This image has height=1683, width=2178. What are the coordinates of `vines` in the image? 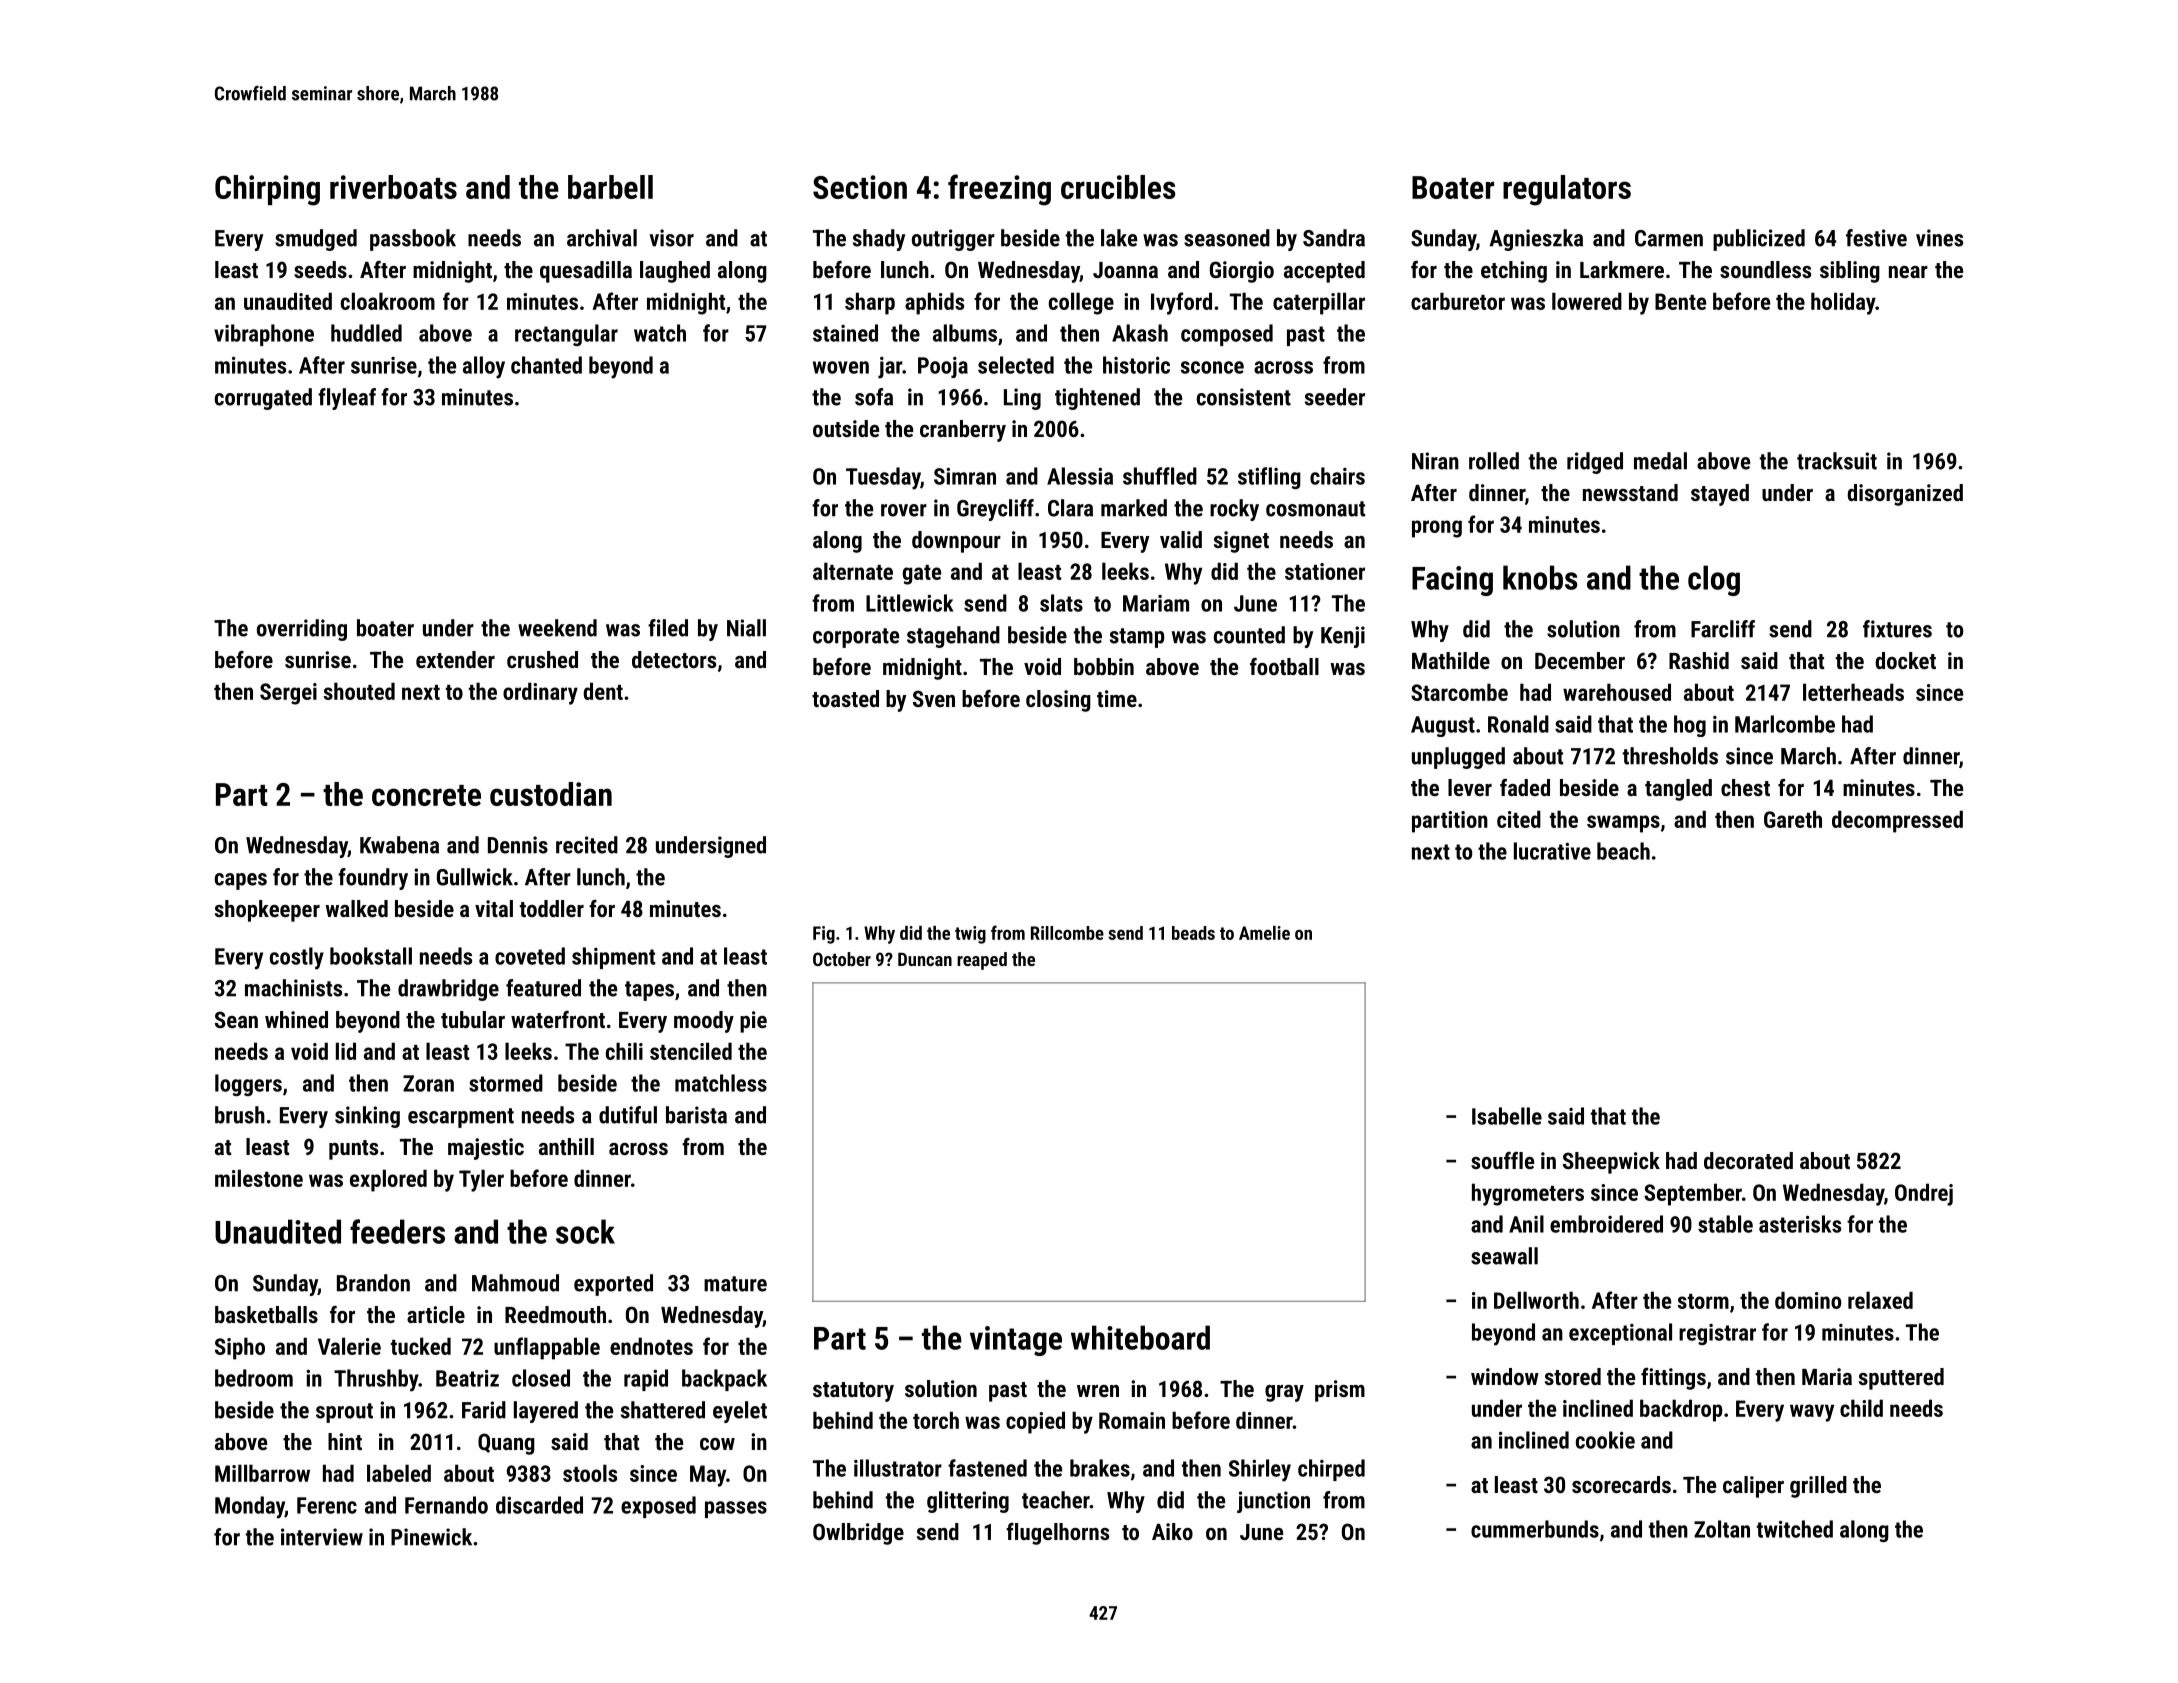 It's located at (1939, 238).
